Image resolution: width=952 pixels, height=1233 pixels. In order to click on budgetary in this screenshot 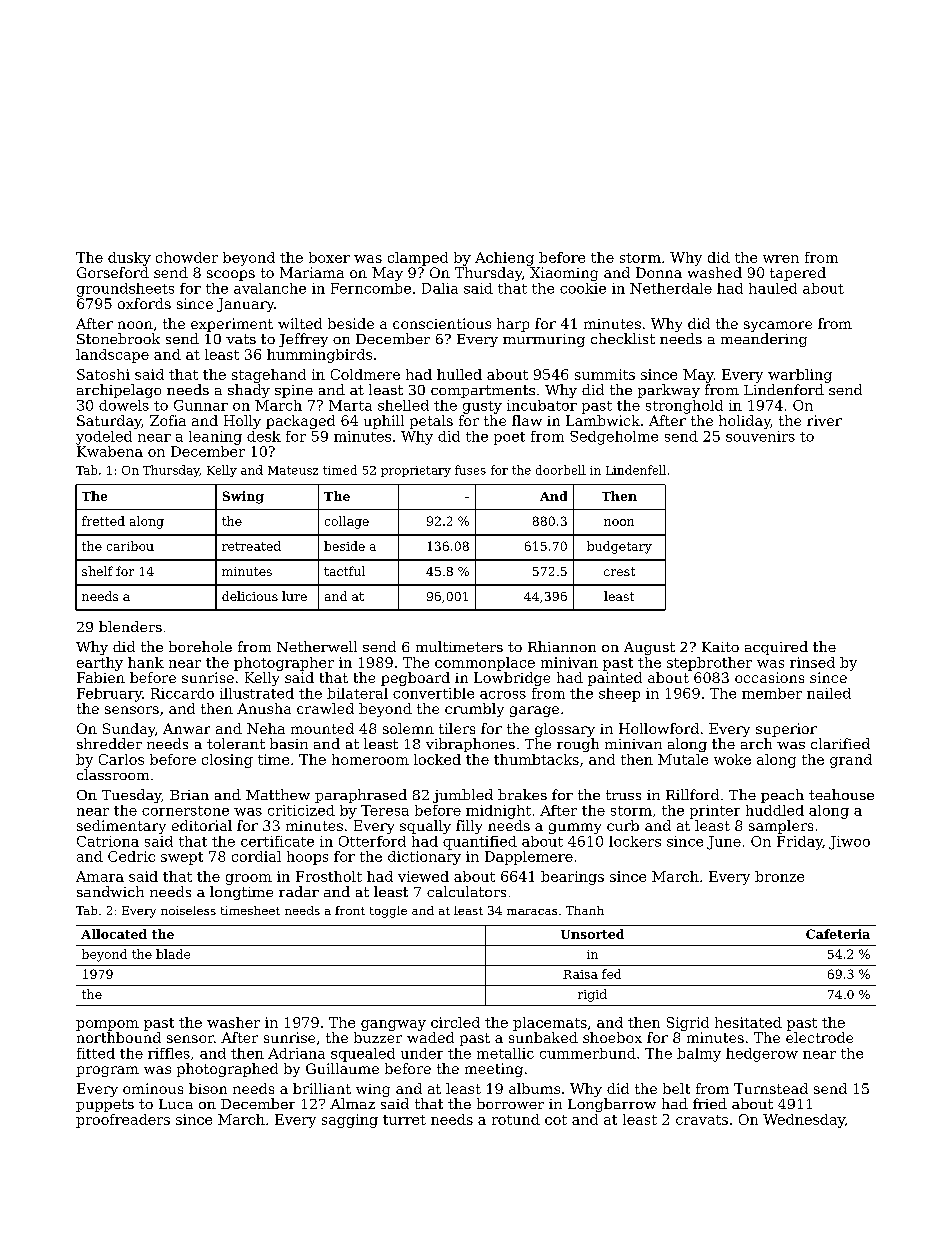, I will do `click(619, 547)`.
